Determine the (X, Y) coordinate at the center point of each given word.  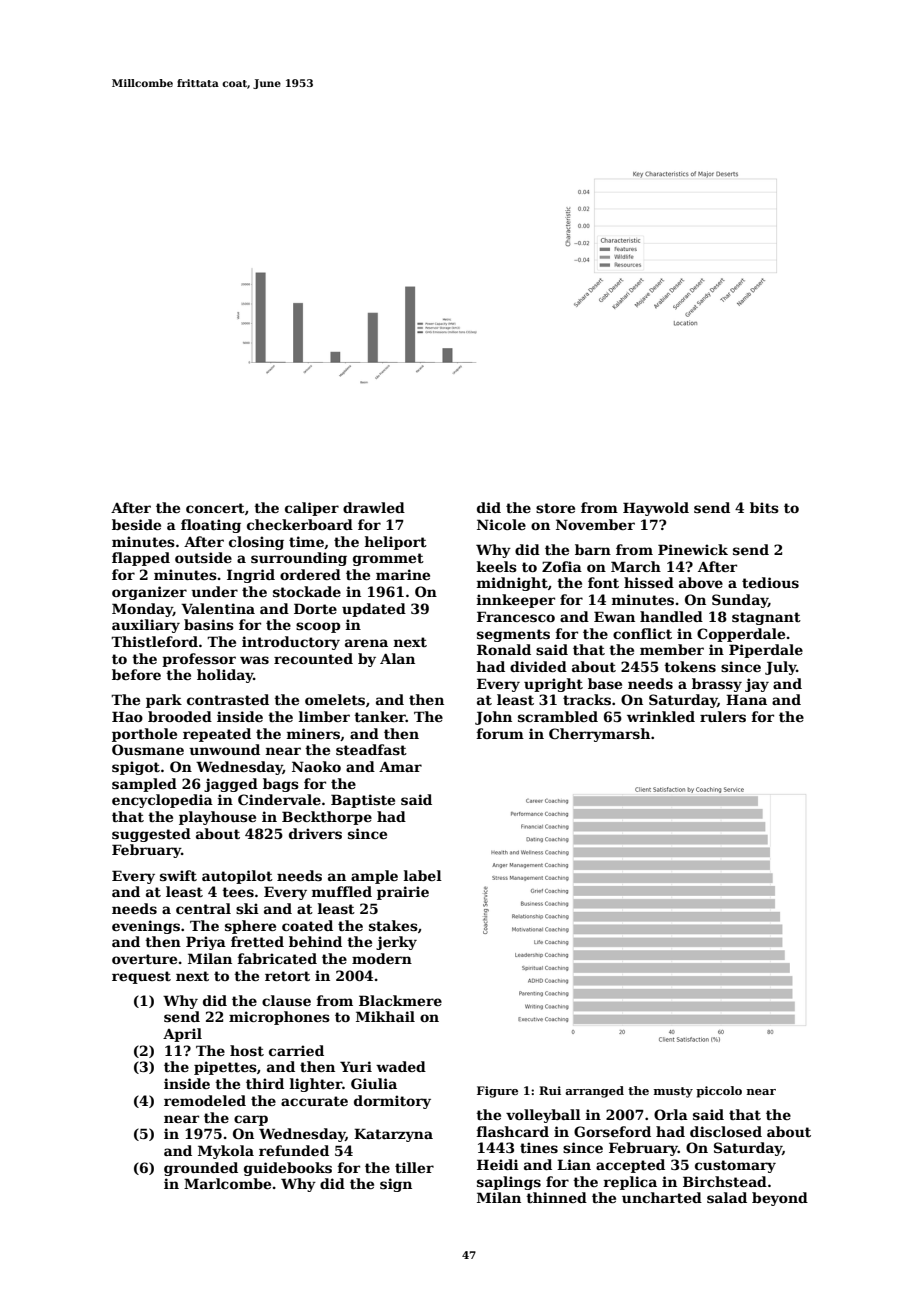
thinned (556, 1197)
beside (136, 524)
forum (500, 733)
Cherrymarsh (599, 735)
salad (727, 1197)
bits (764, 507)
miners (313, 733)
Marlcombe (227, 1183)
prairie (403, 893)
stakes (393, 925)
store (555, 508)
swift (178, 875)
